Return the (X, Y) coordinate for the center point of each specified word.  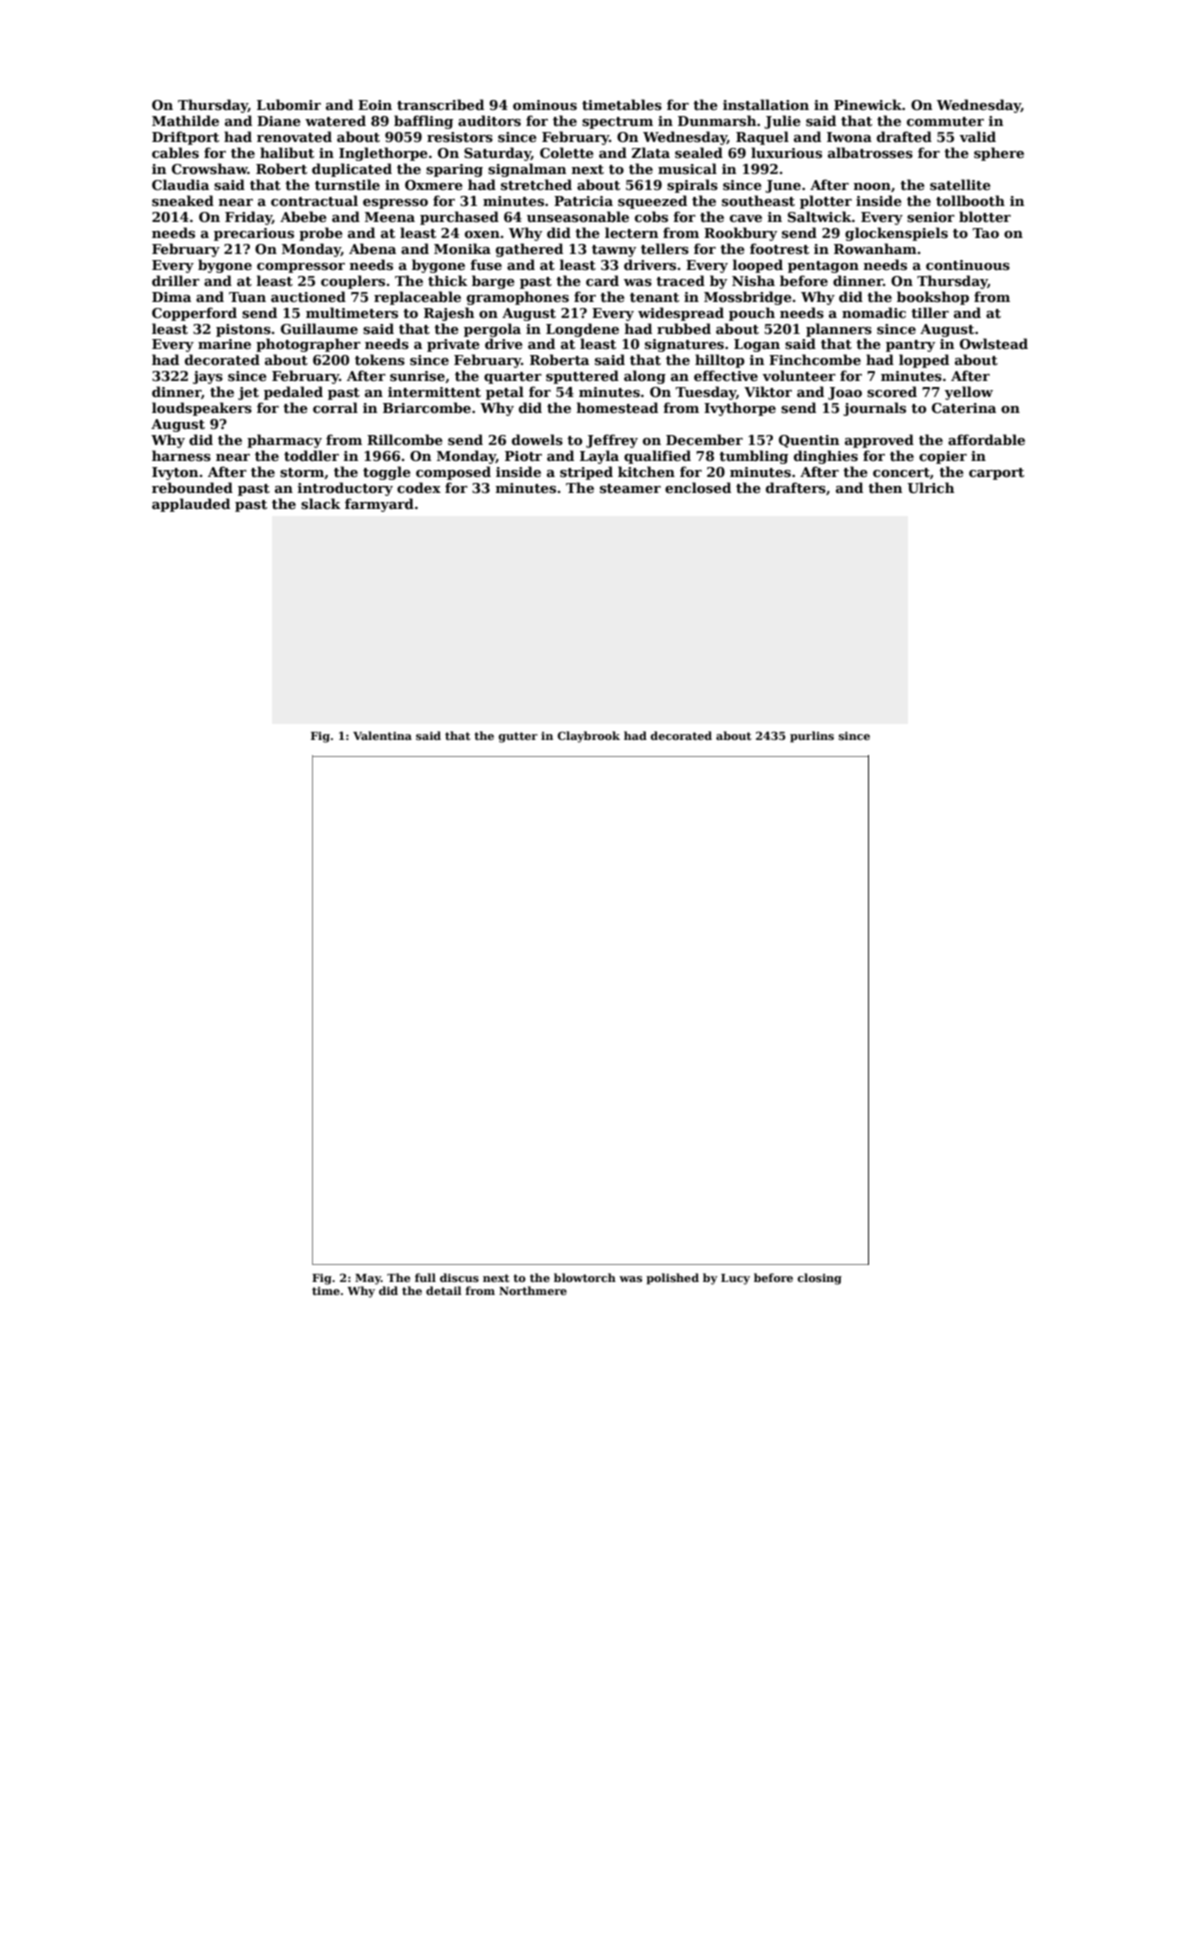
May (368, 1279)
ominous (545, 105)
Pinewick (868, 104)
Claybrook (588, 737)
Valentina (382, 735)
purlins (812, 737)
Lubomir (289, 104)
